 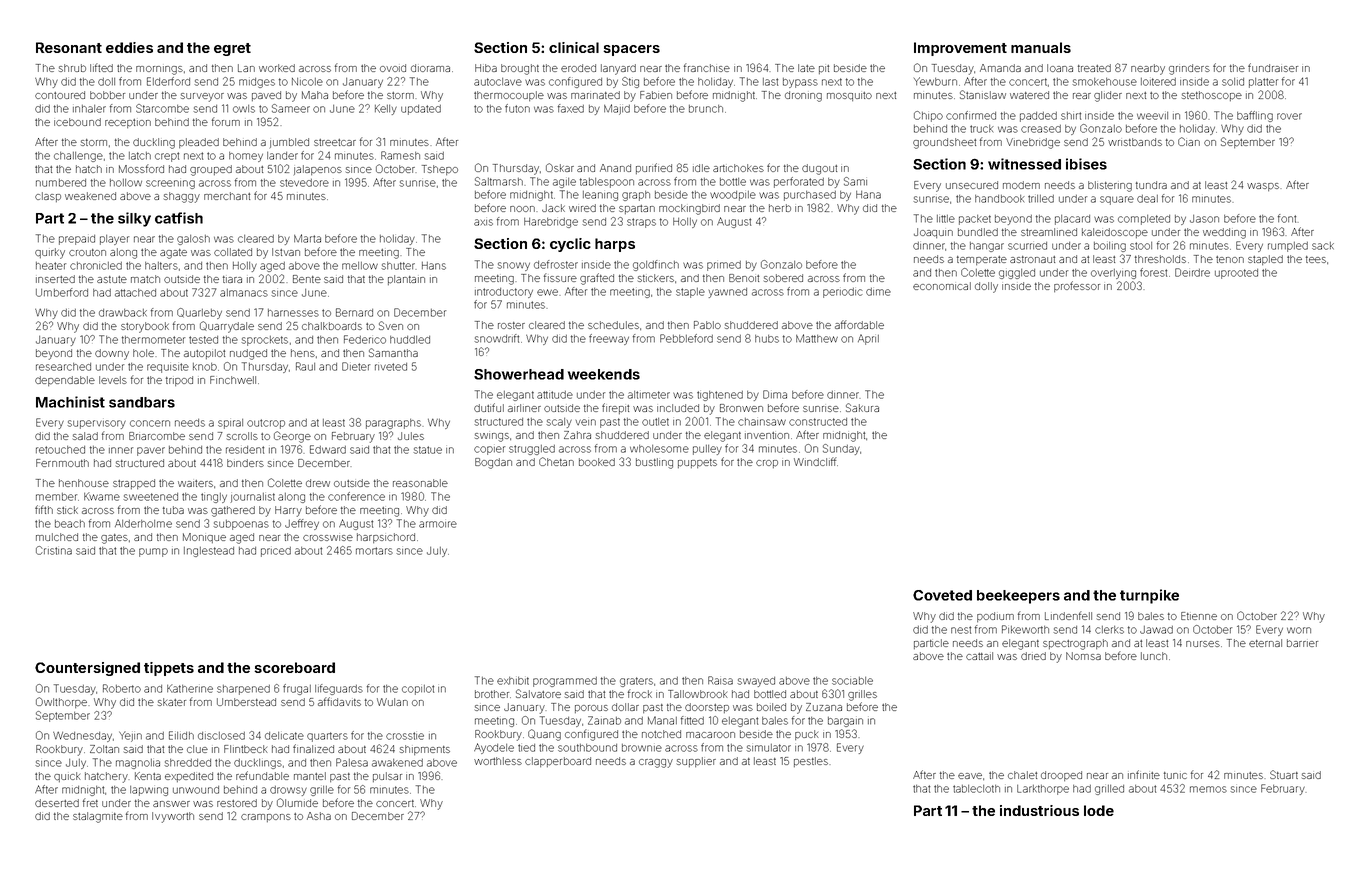 What do you see at coordinates (319, 816) in the page?
I see `Asha` at bounding box center [319, 816].
